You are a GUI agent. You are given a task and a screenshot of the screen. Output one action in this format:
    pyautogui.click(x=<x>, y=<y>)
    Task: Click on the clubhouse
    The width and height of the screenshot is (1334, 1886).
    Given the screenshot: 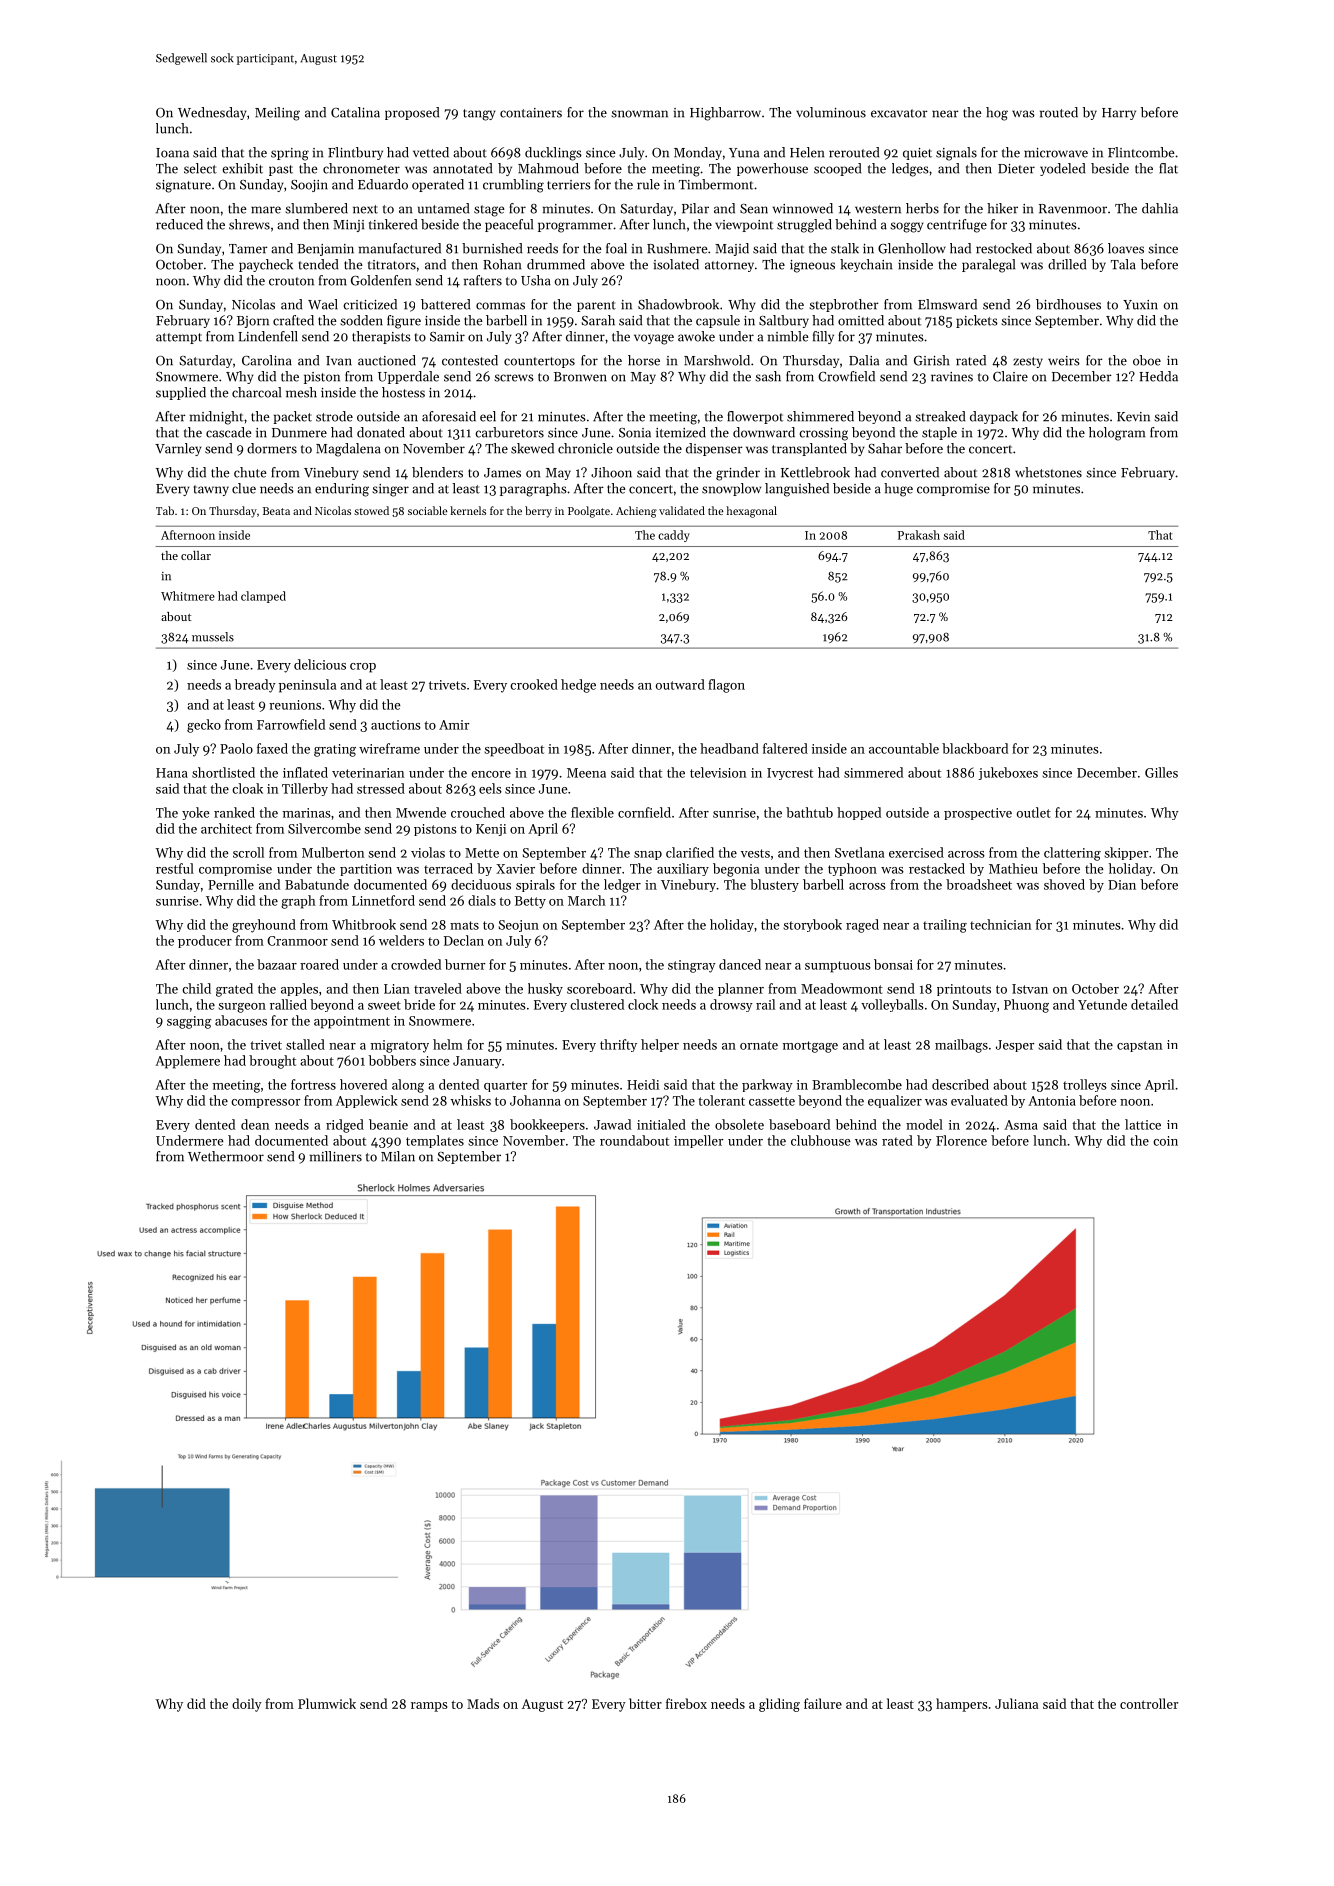 What is the action you would take?
    pyautogui.click(x=821, y=1140)
